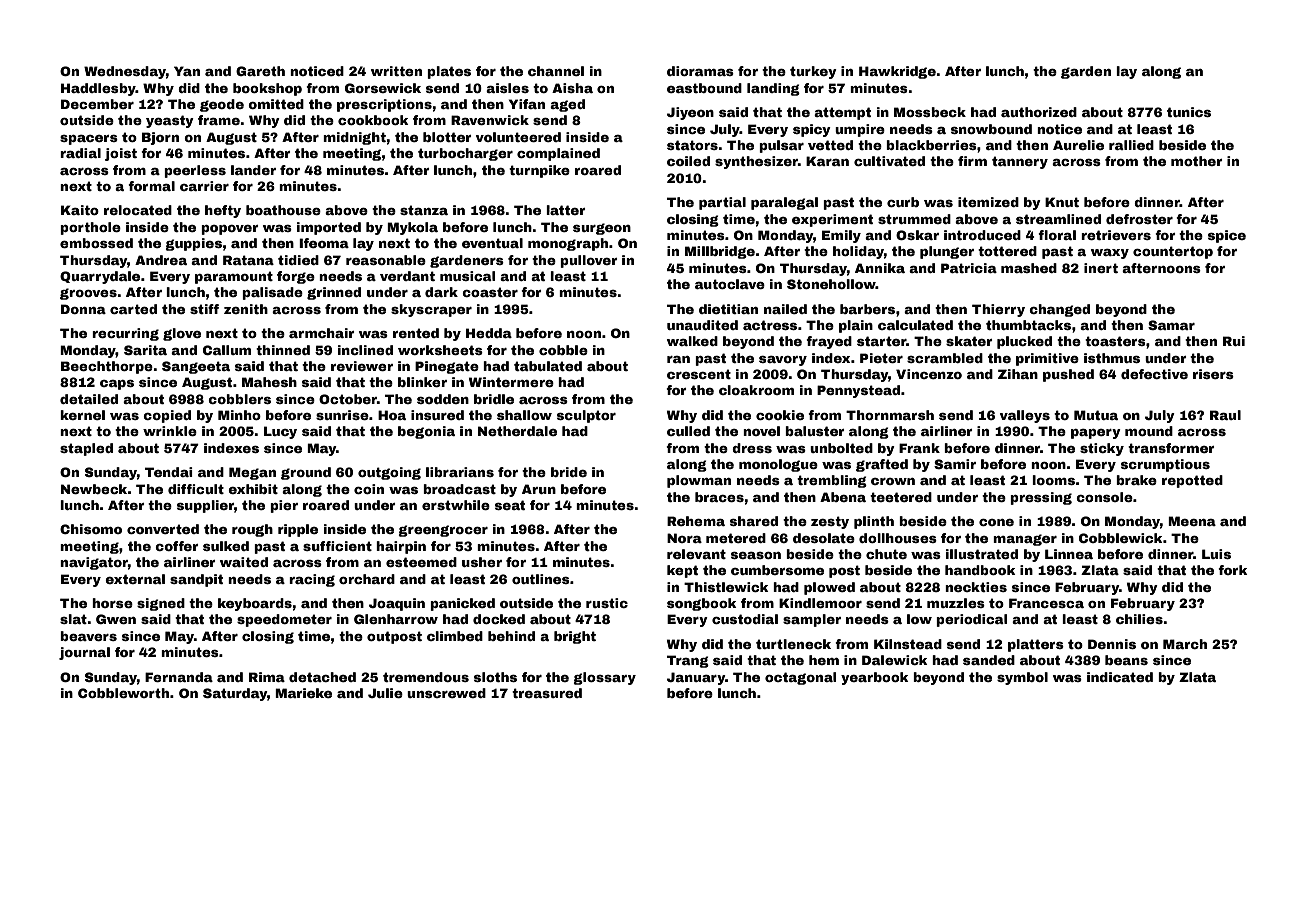  Describe the element at coordinates (696, 678) in the screenshot. I see `January` at that location.
